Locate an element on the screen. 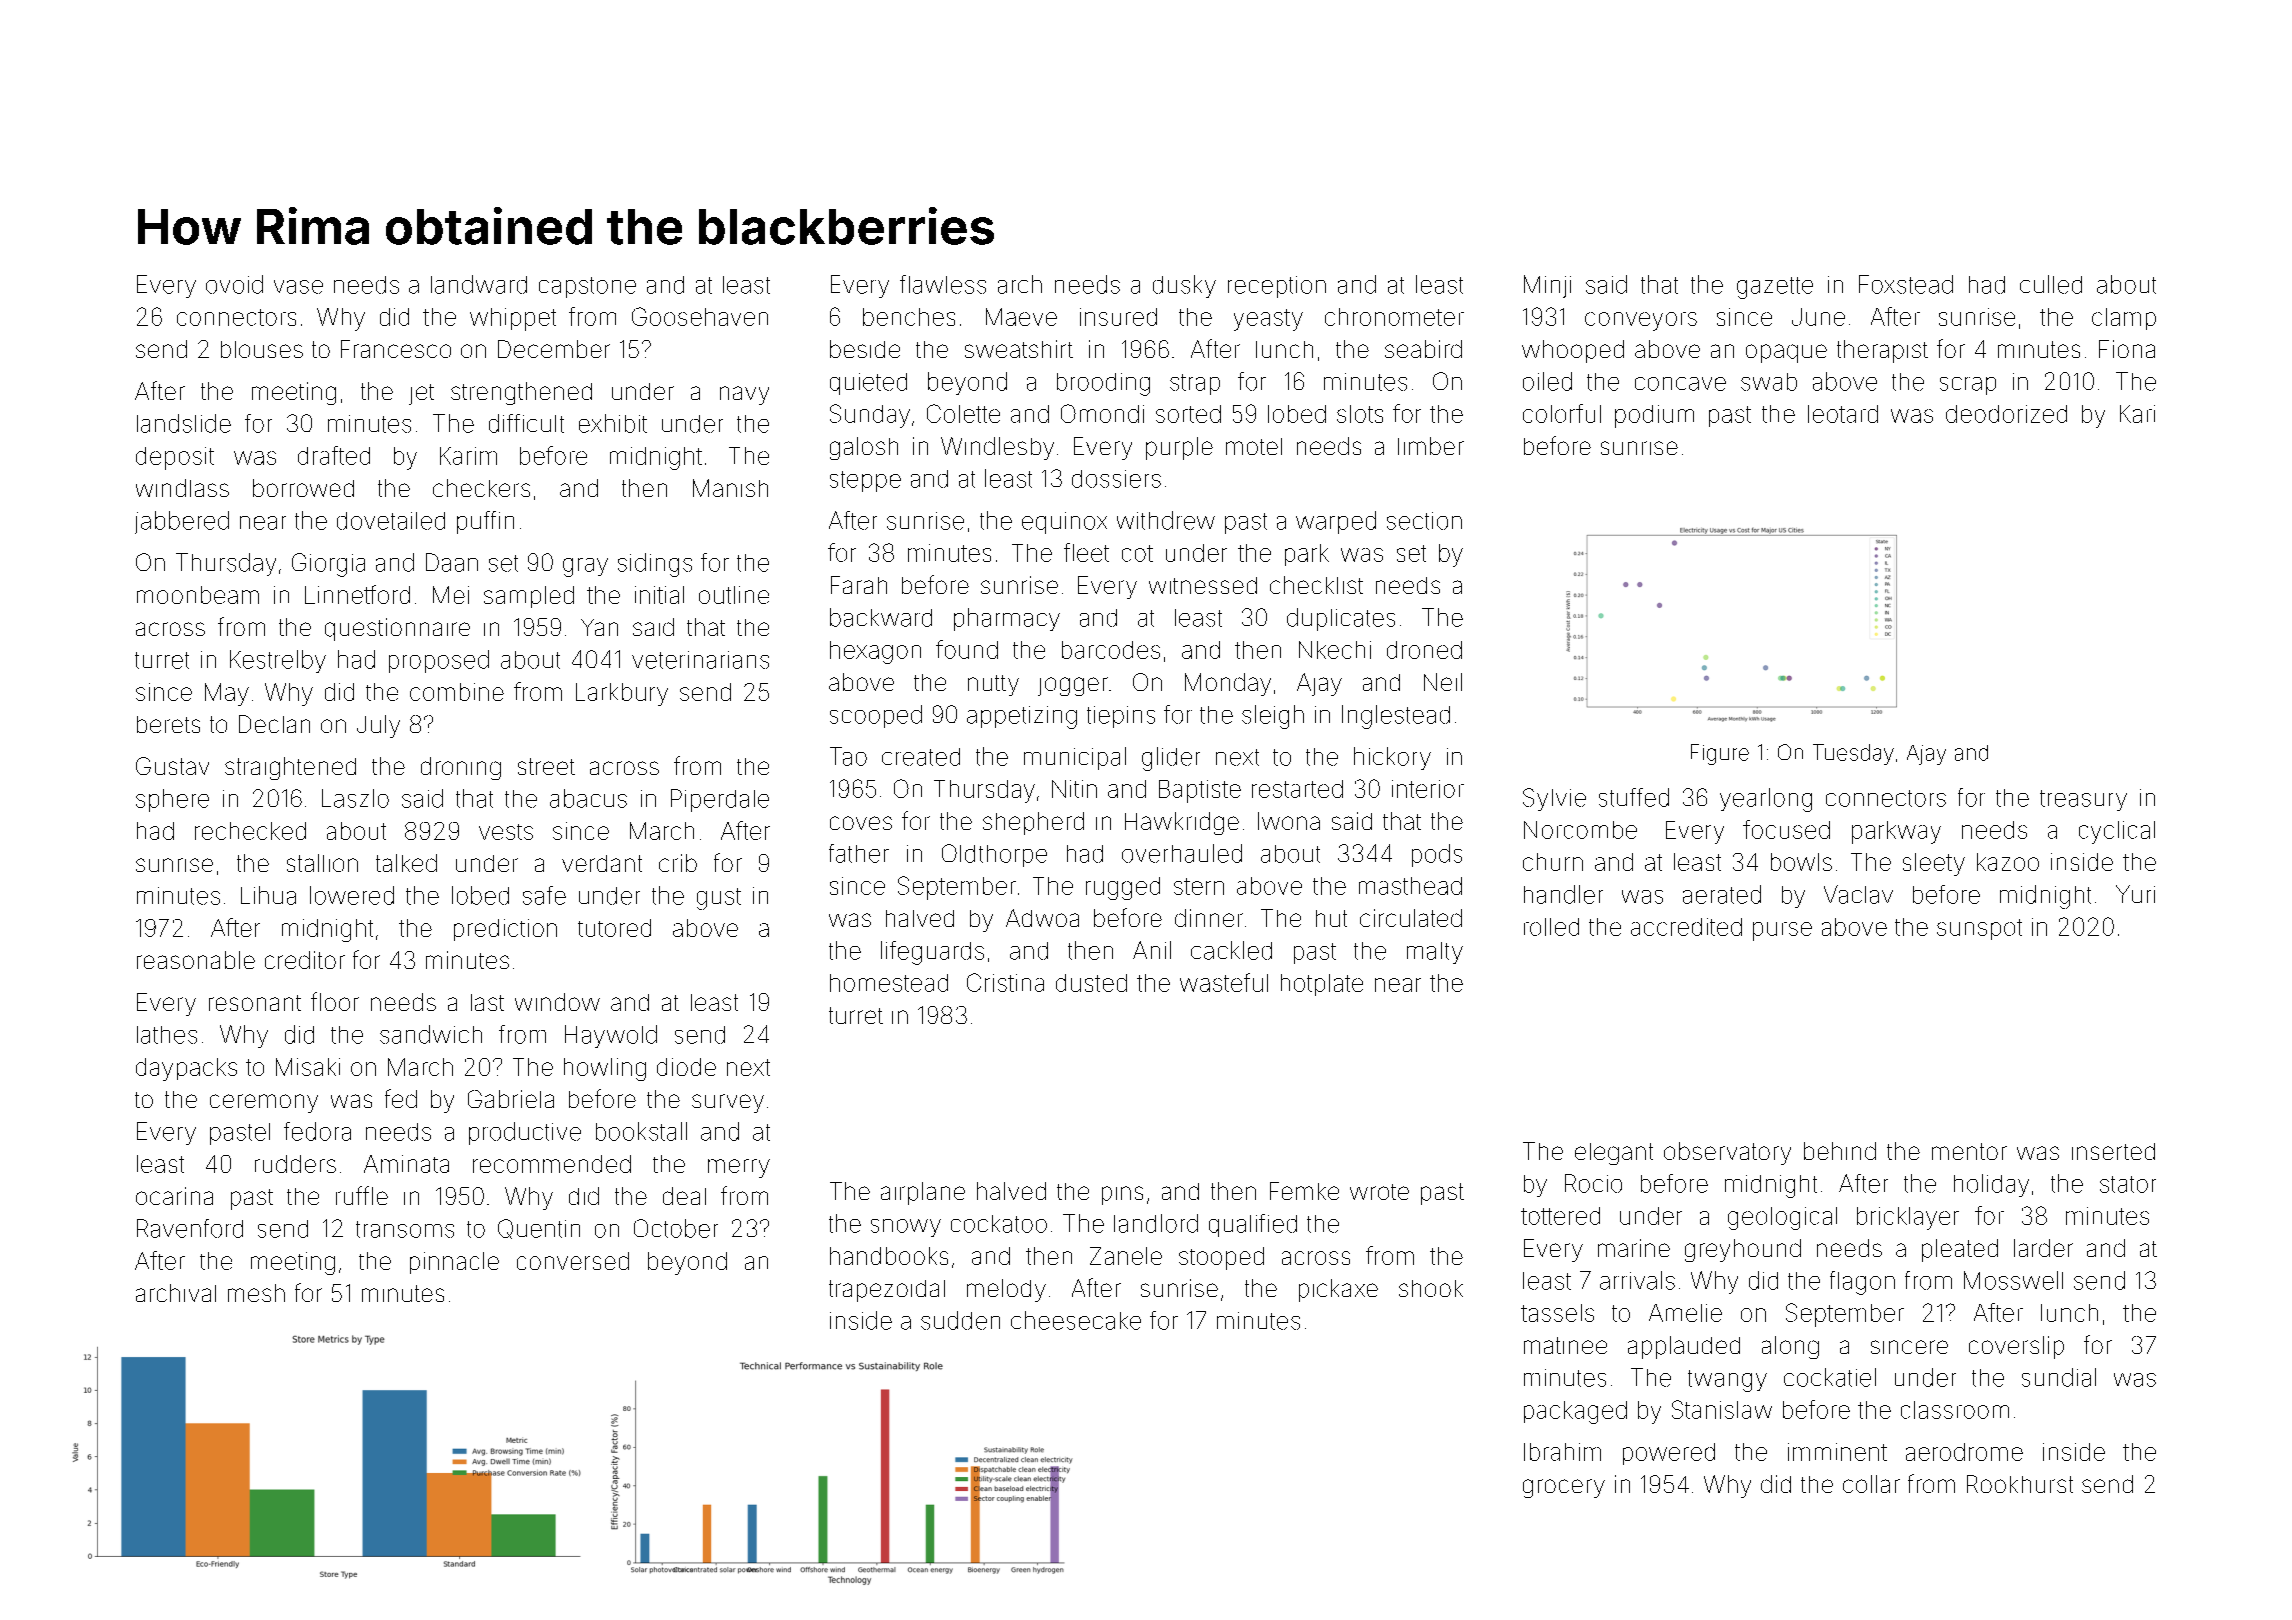 The image size is (2292, 1620). droned is located at coordinates (1424, 650).
